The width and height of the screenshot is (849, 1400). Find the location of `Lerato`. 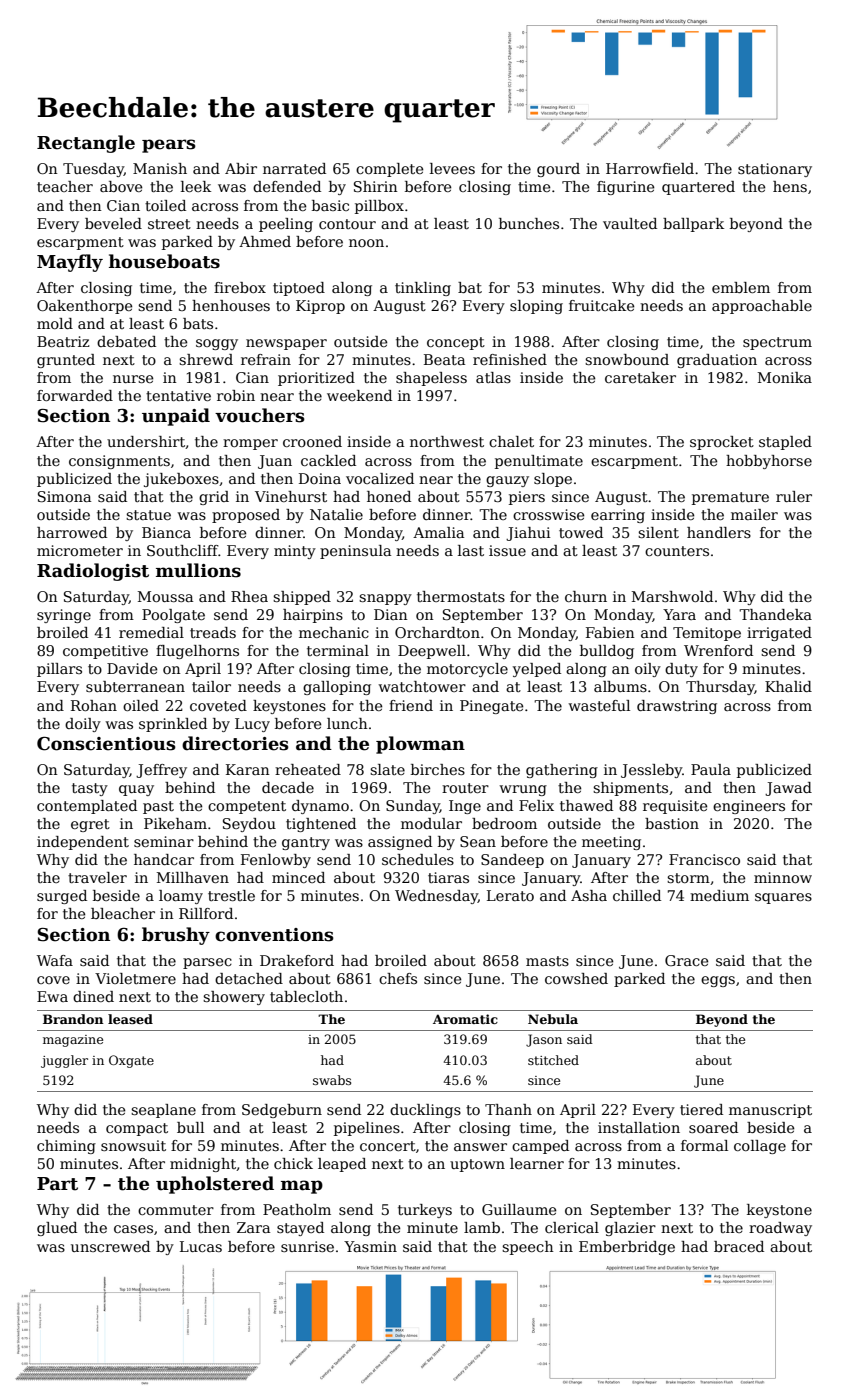

Lerato is located at coordinates (510, 895).
